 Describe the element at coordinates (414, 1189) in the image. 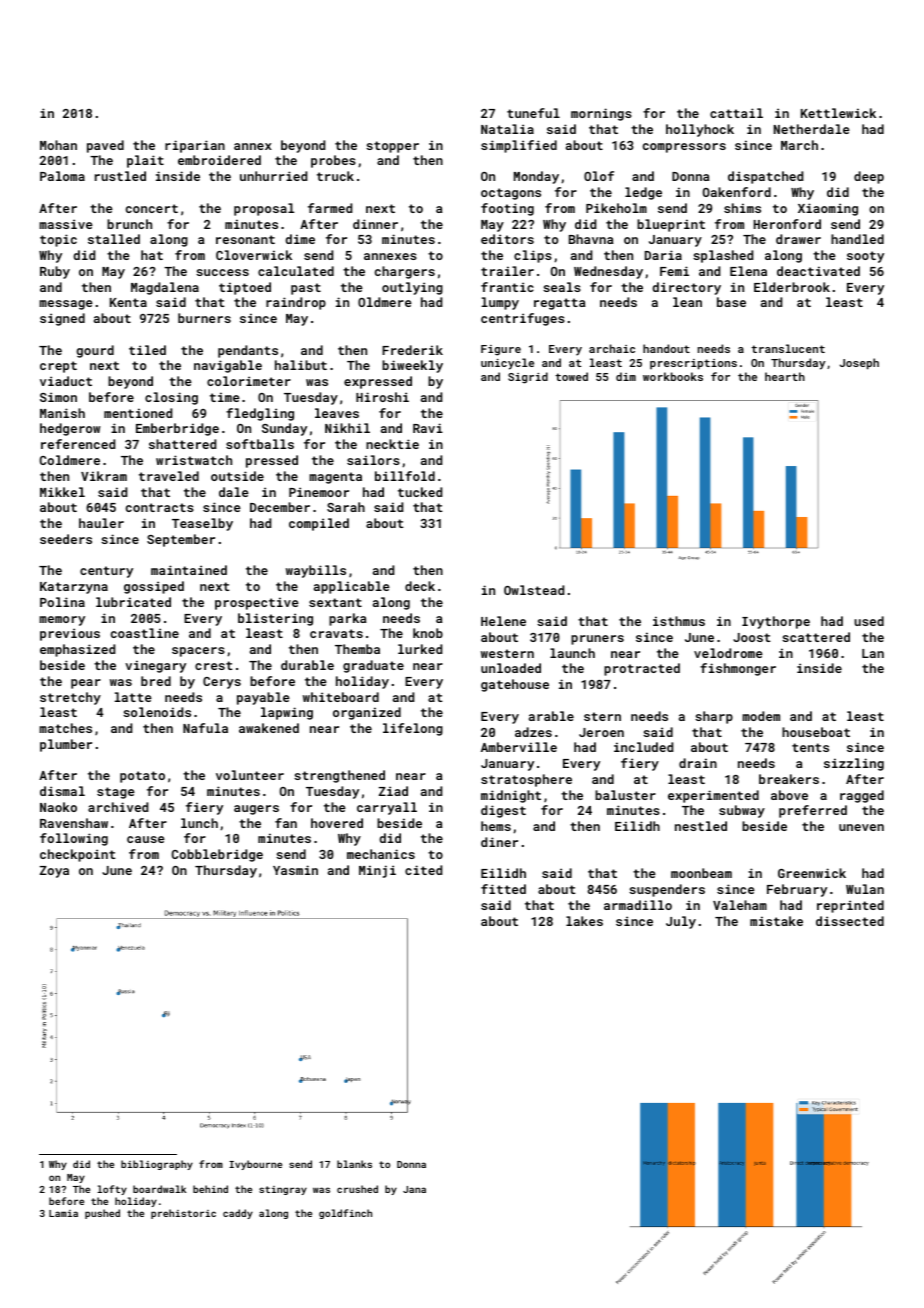

I see `Jana` at that location.
